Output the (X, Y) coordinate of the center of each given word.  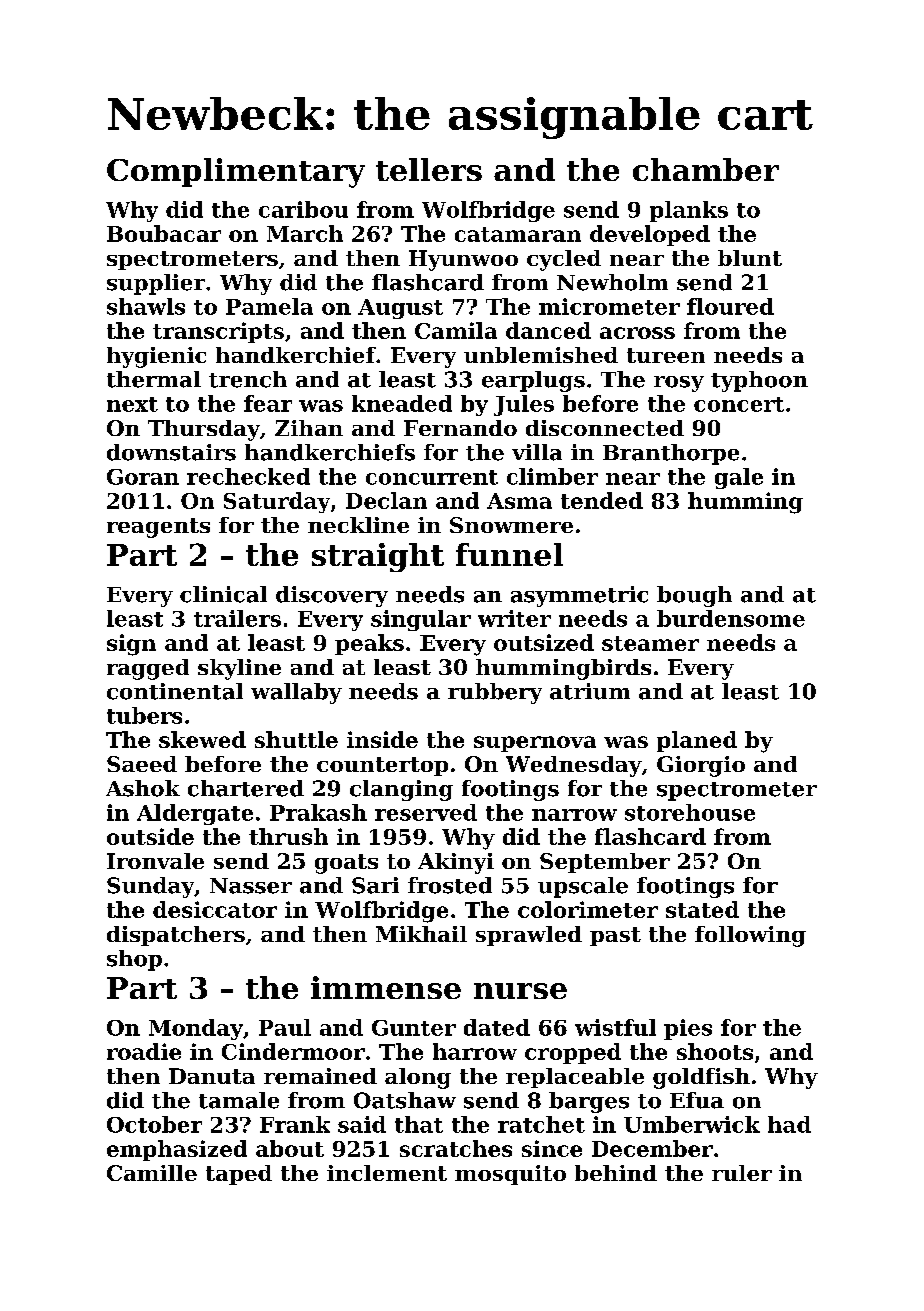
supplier (156, 284)
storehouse (690, 812)
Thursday (204, 430)
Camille (152, 1173)
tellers (429, 169)
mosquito (510, 1175)
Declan (386, 500)
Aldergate (195, 814)
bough (694, 596)
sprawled (529, 936)
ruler (742, 1173)
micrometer (609, 306)
